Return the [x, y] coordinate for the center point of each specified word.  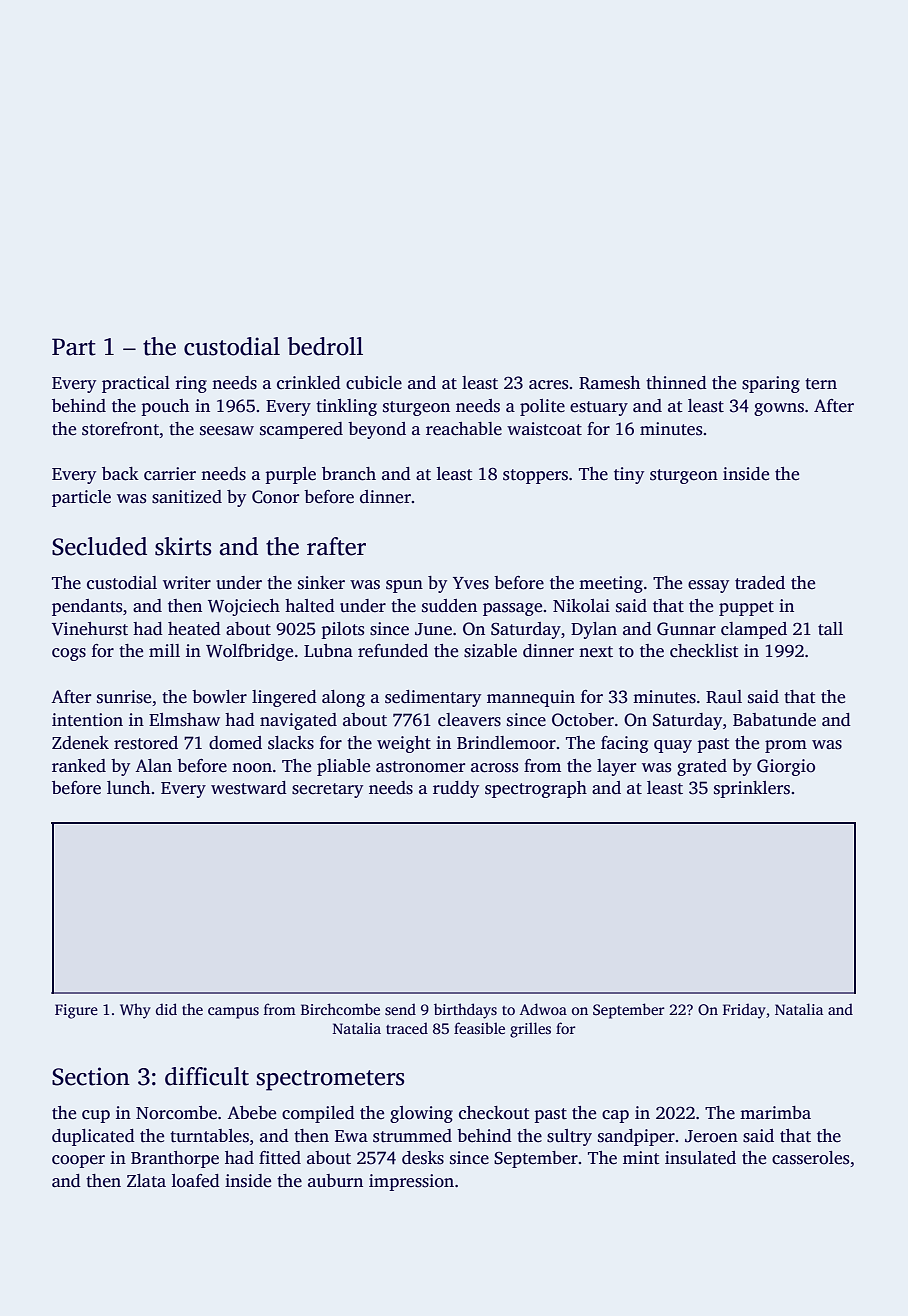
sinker [321, 583]
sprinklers [752, 789]
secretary [327, 790]
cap [615, 1116]
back [120, 474]
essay [708, 586]
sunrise [124, 697]
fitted [280, 1158]
